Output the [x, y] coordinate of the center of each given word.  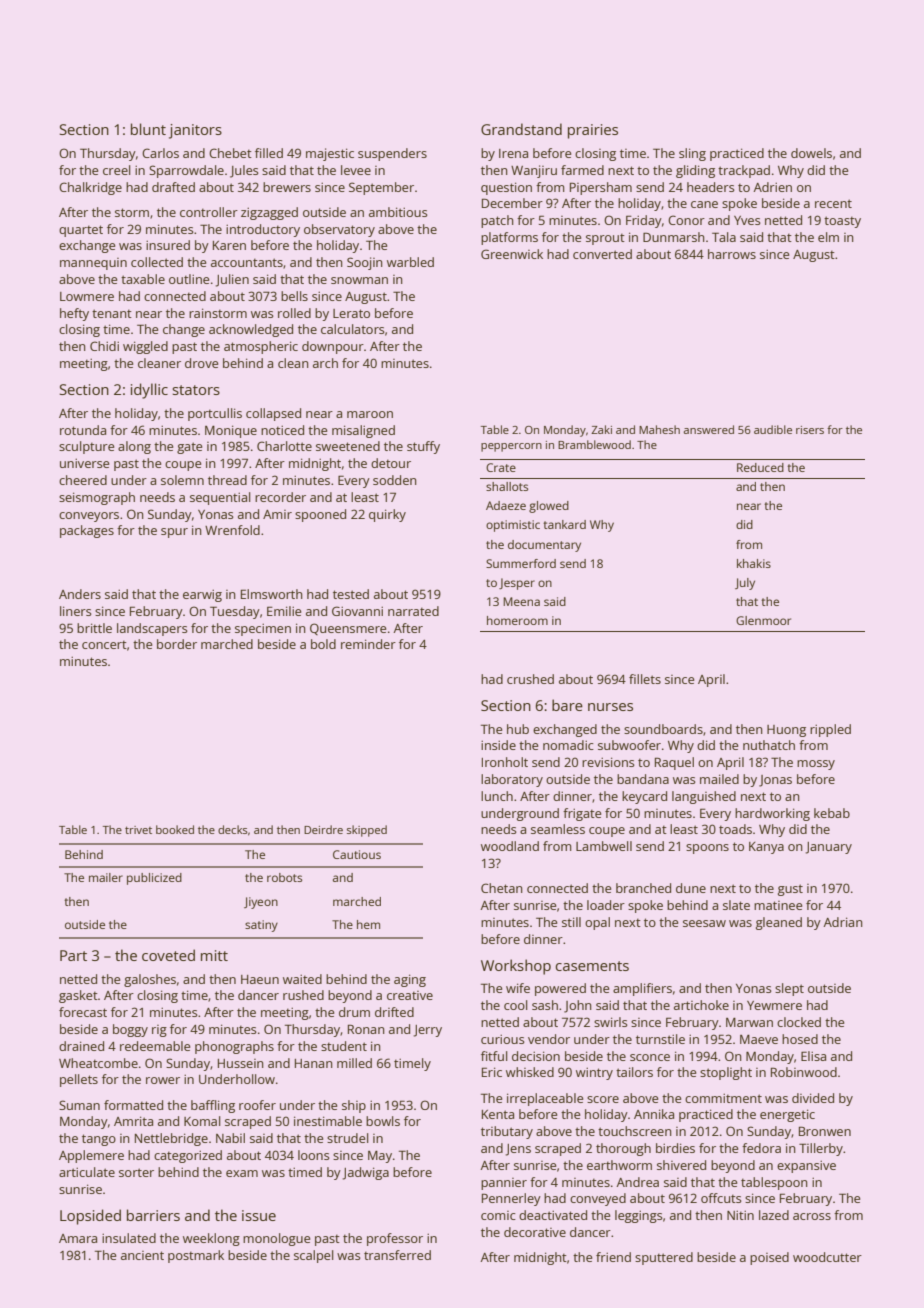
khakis [754, 563]
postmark [196, 1256]
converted [602, 254]
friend [613, 1257]
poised [769, 1258]
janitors [195, 131]
